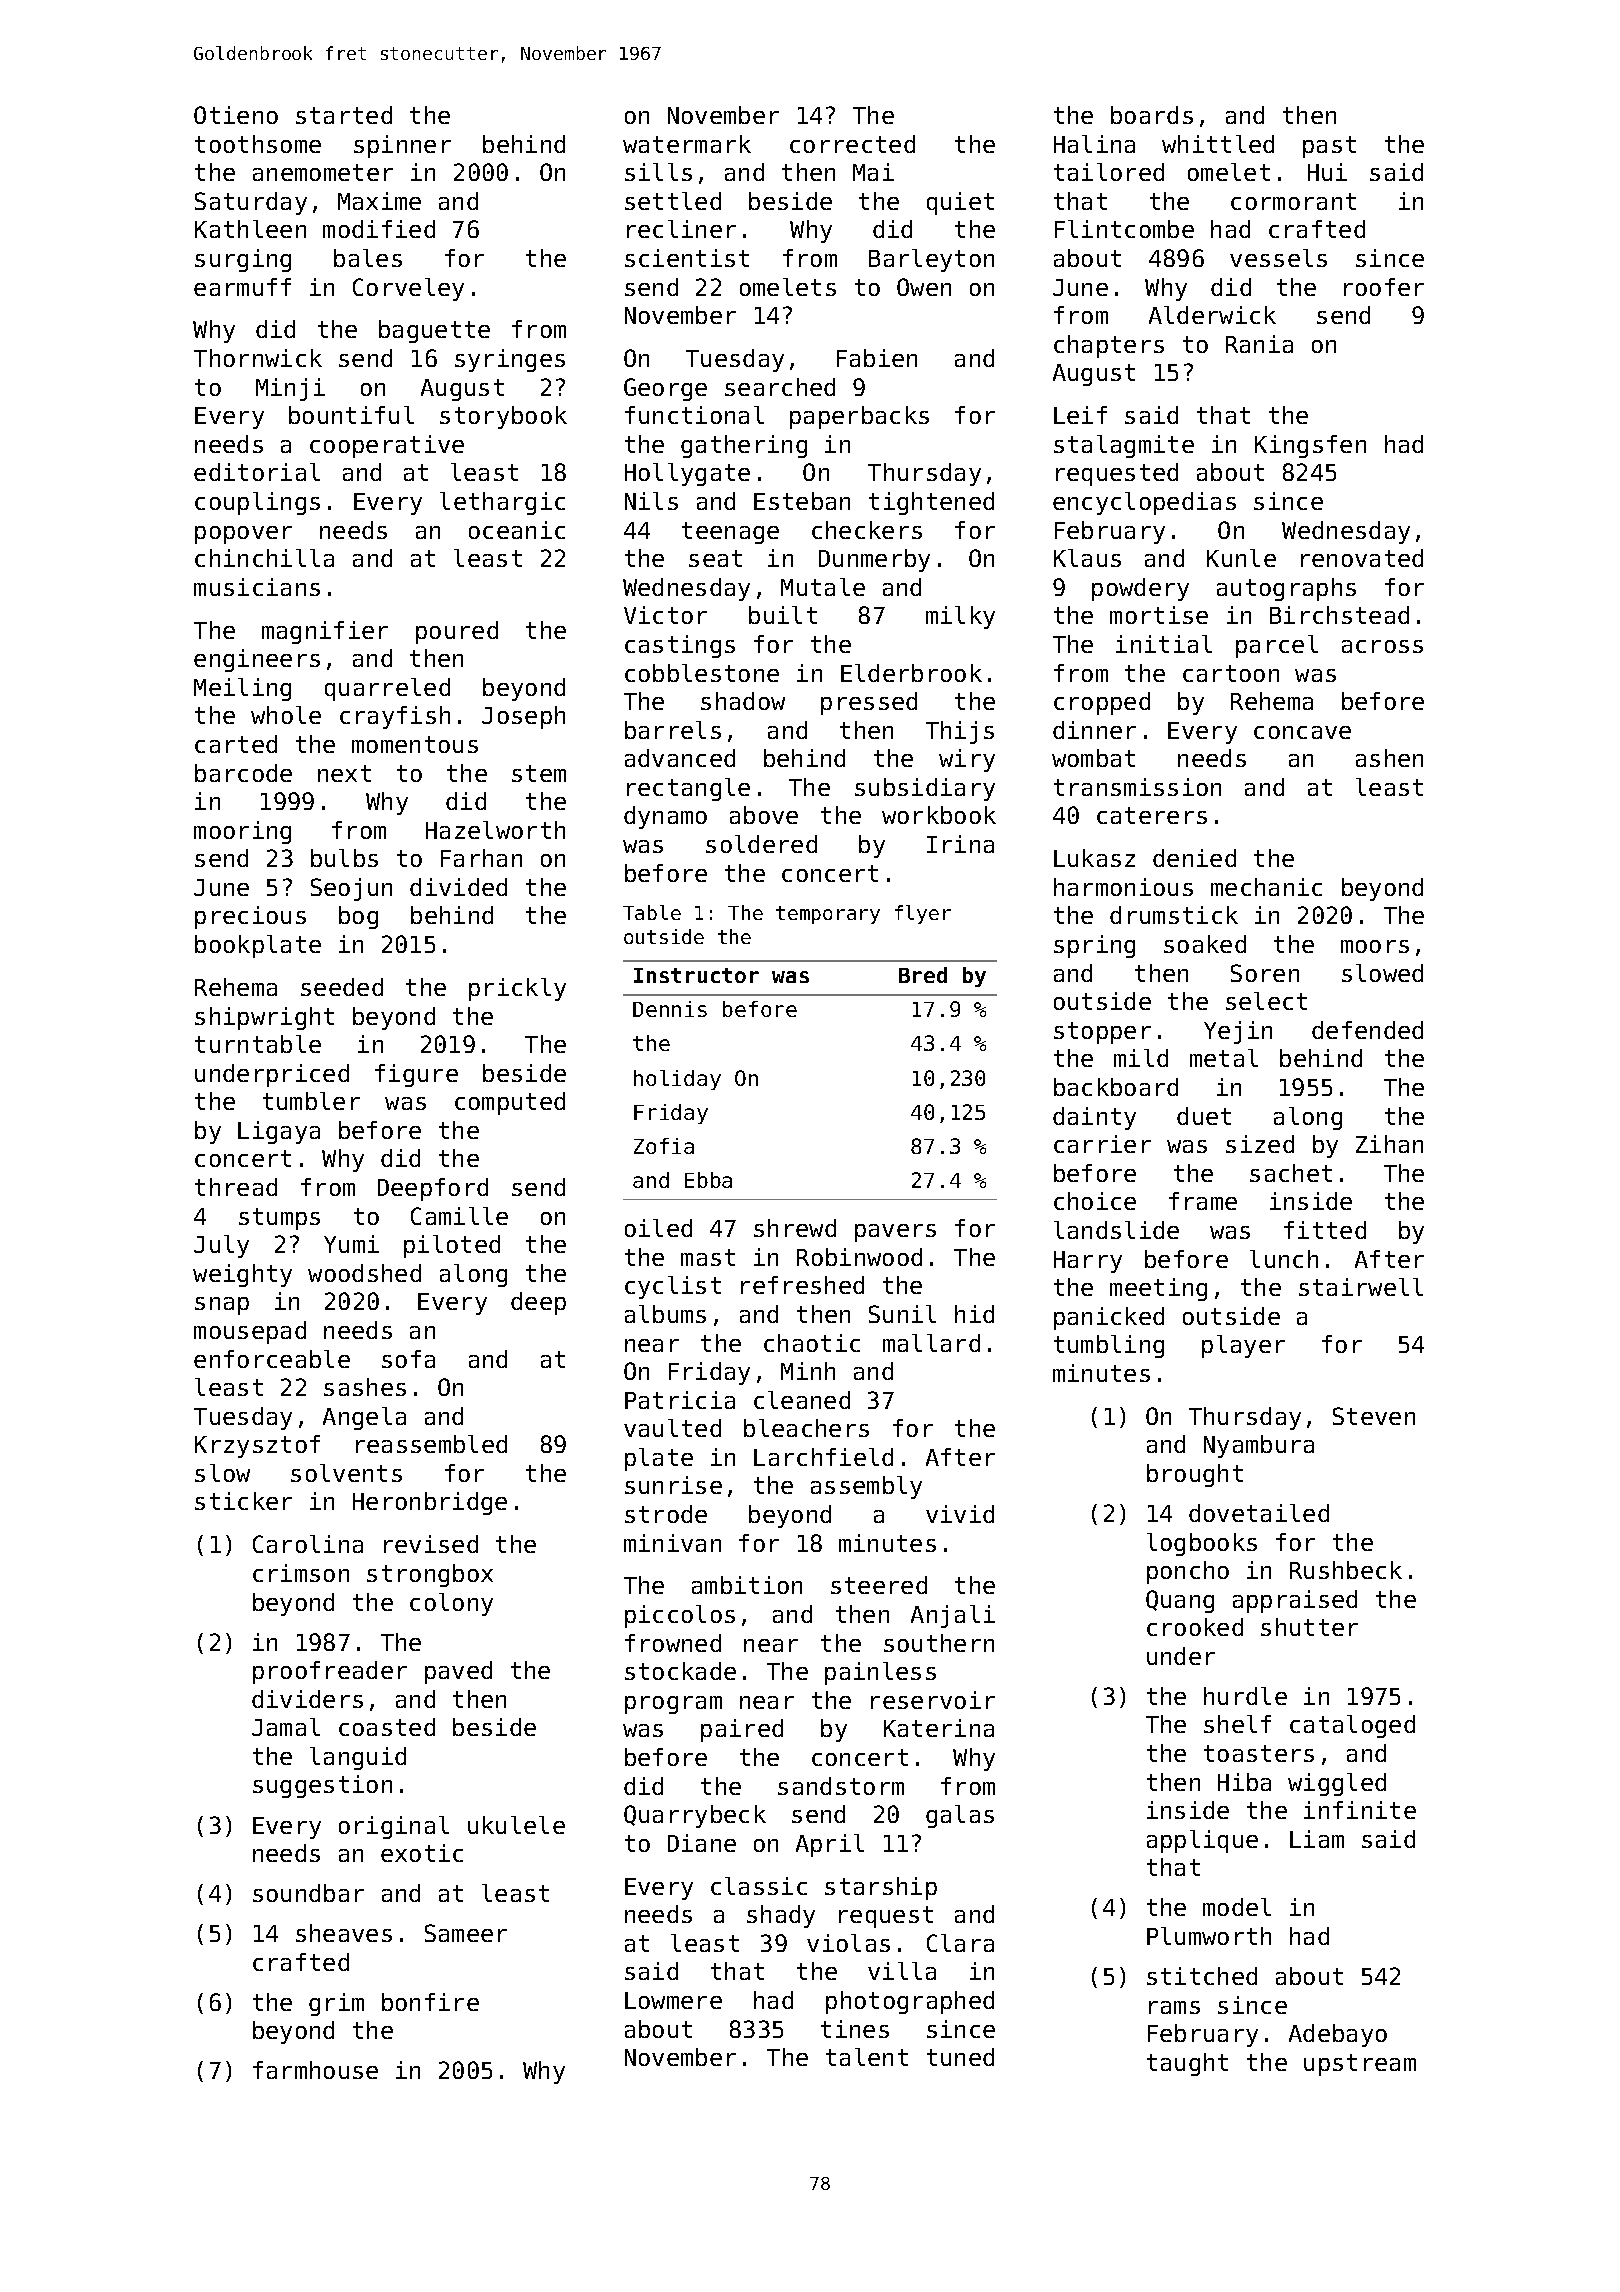  Describe the element at coordinates (1109, 346) in the page. I see `chapters` at that location.
